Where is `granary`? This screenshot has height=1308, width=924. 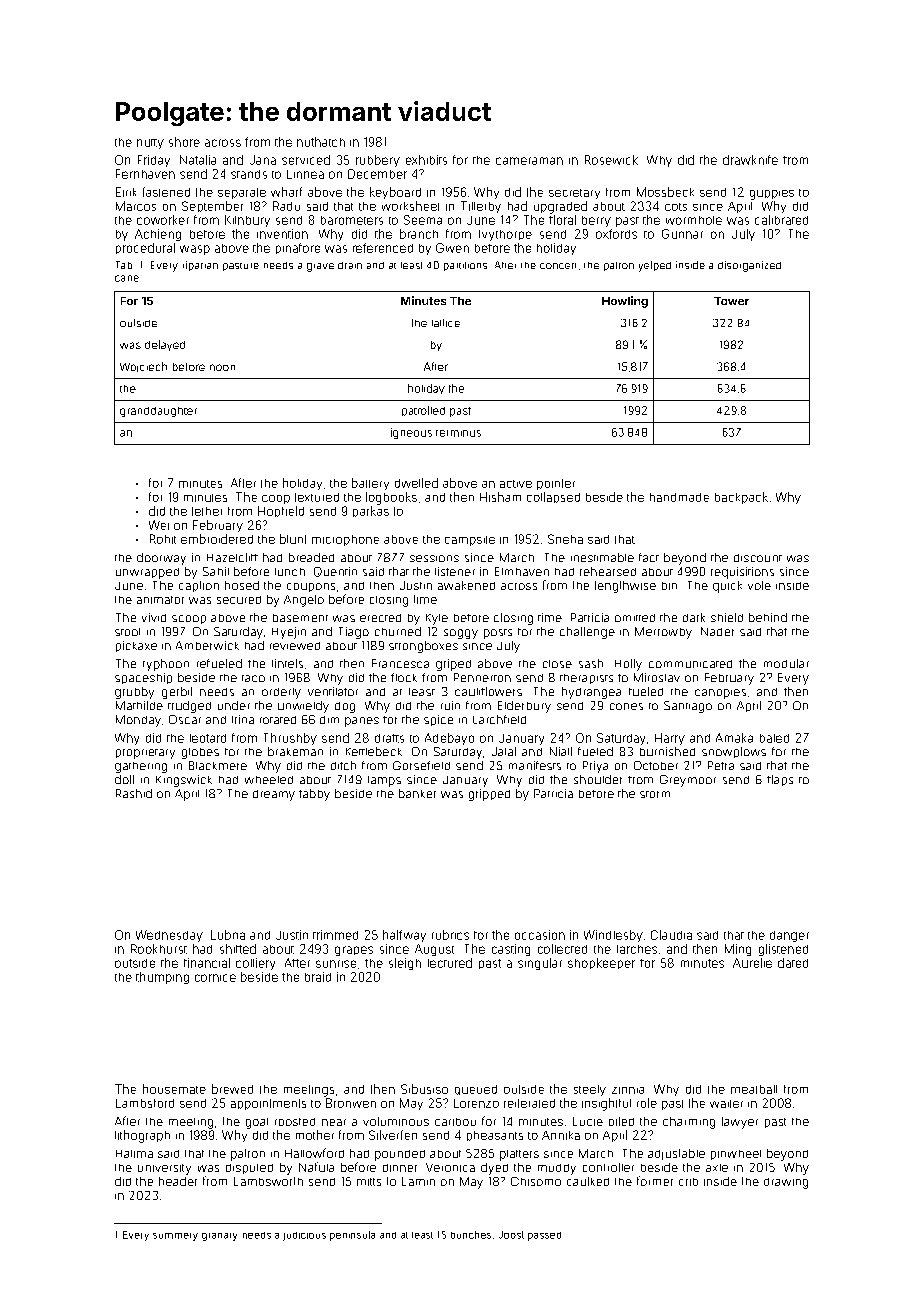
granary is located at coordinates (219, 1237).
